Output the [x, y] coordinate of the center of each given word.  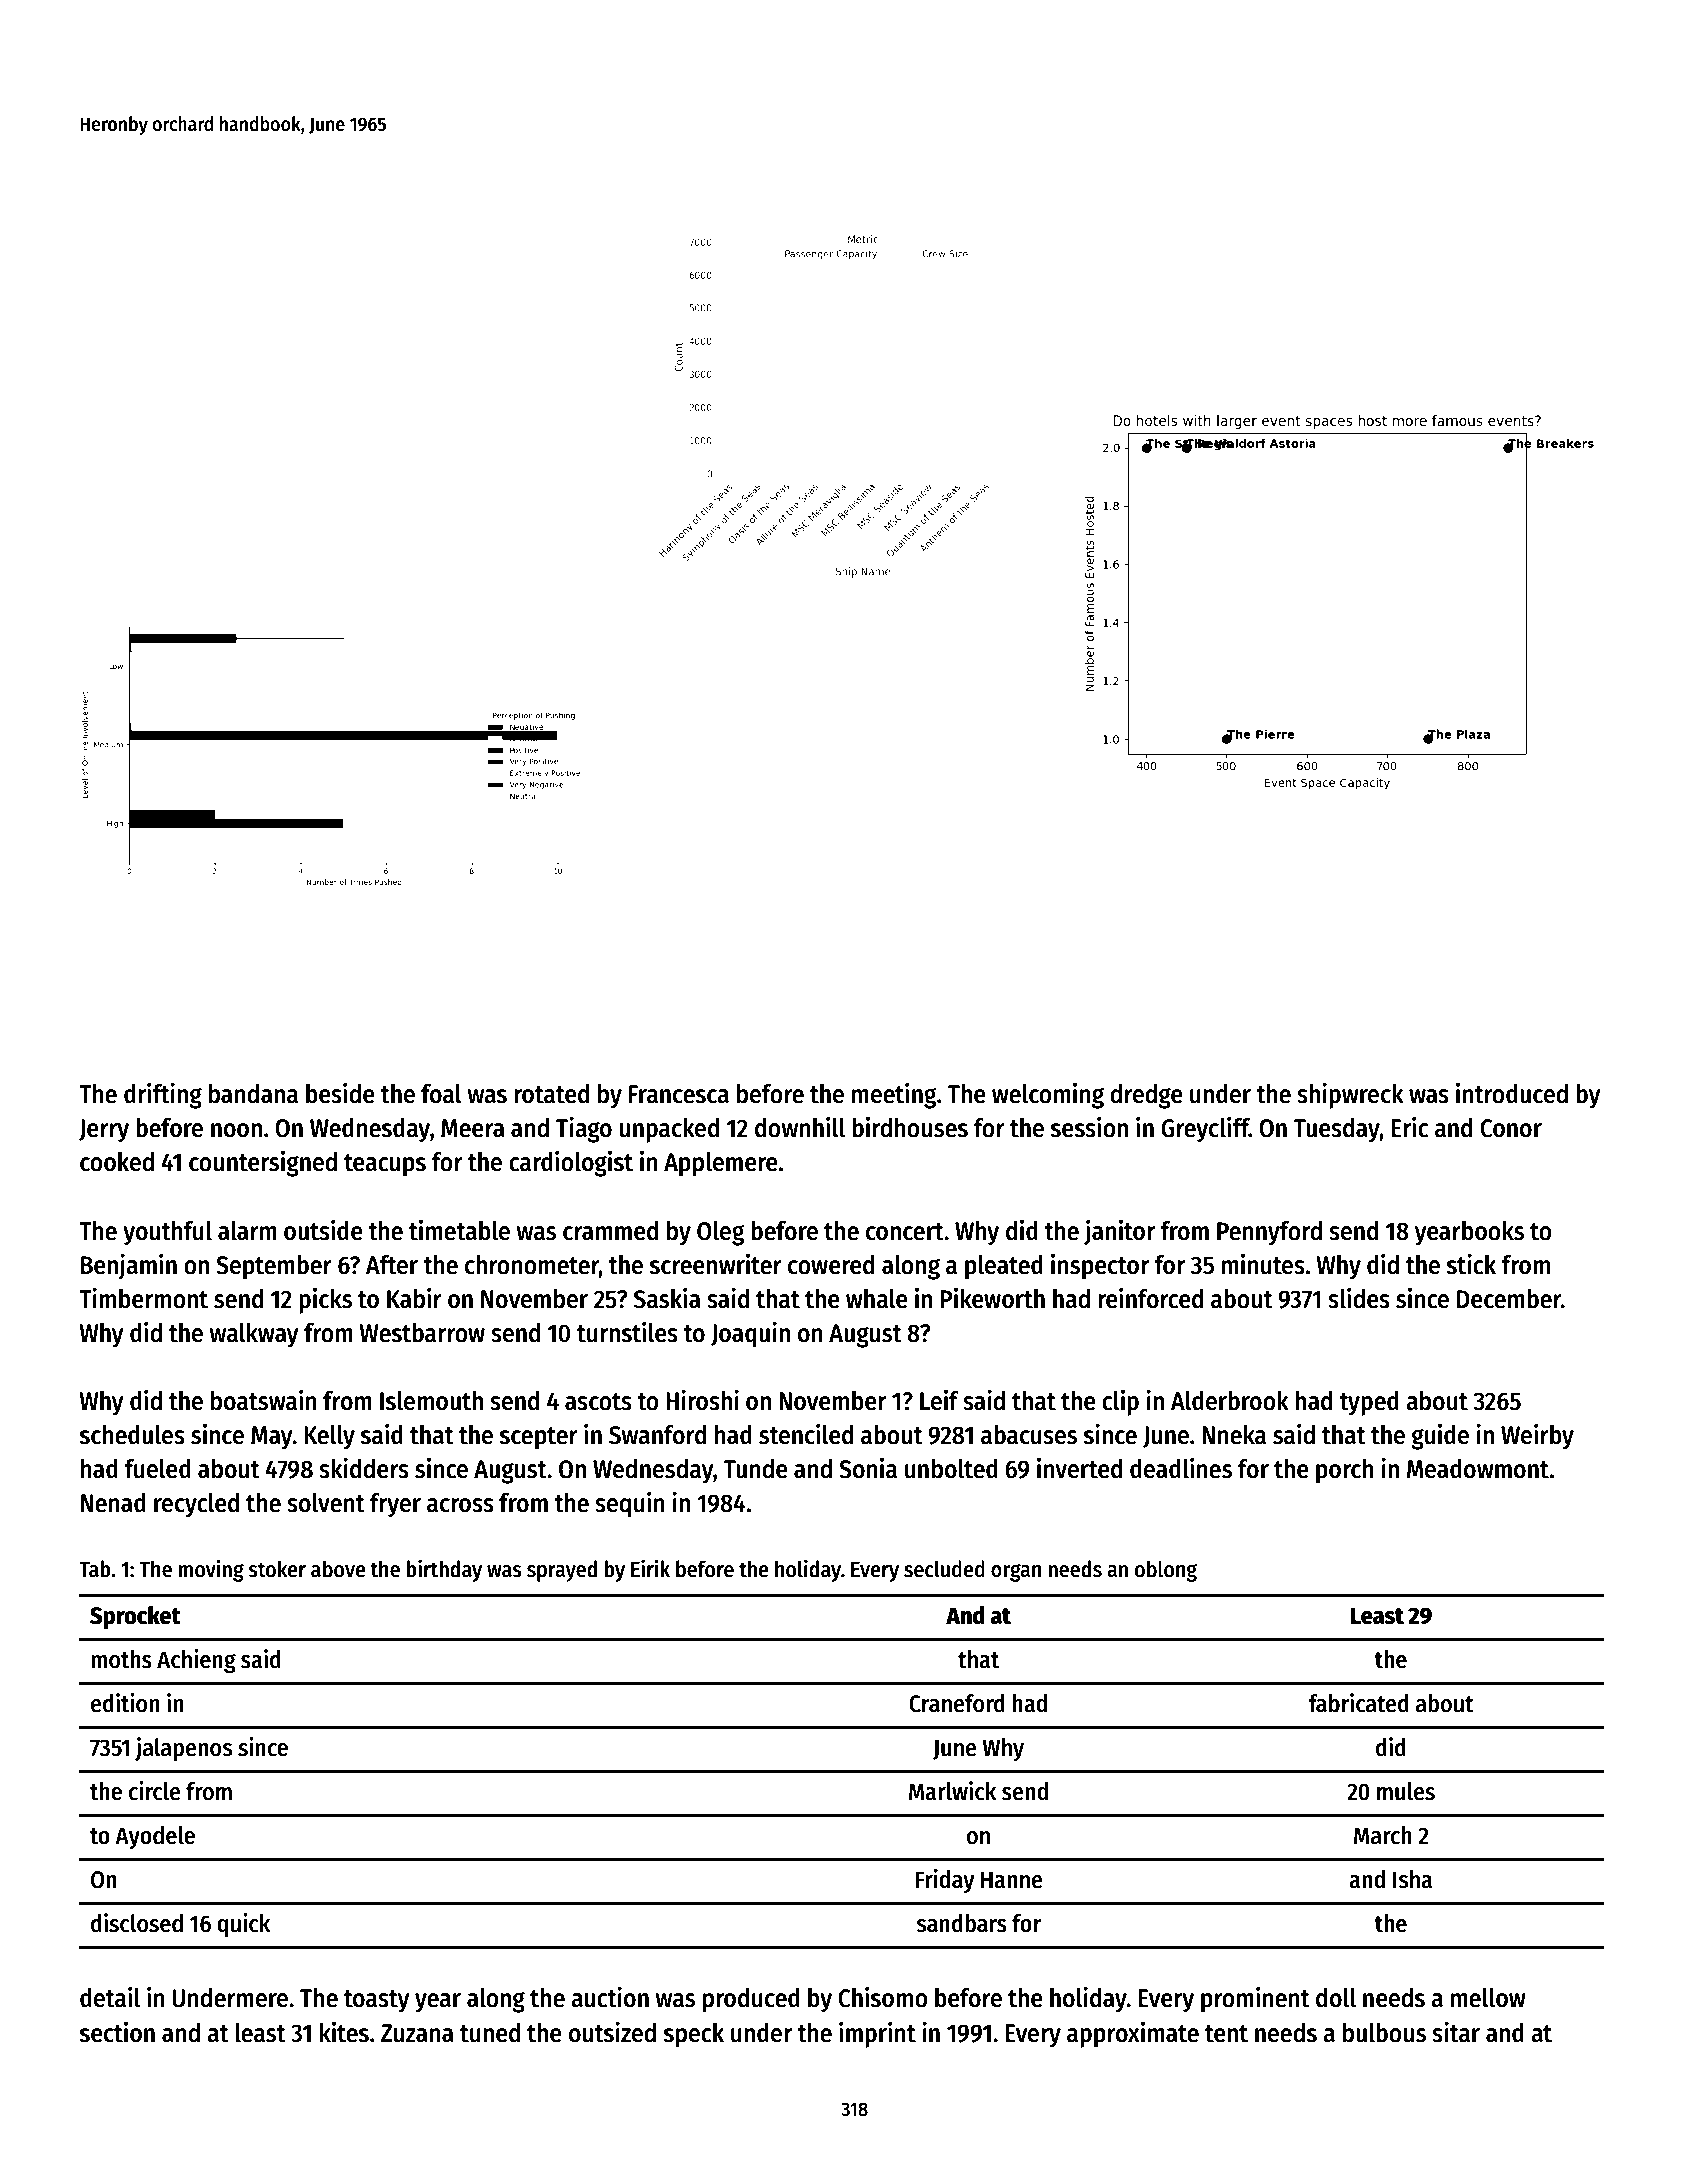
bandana [253, 1094]
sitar [1456, 2032]
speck [694, 2035]
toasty [377, 2001]
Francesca [679, 1094]
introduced [1512, 1093]
